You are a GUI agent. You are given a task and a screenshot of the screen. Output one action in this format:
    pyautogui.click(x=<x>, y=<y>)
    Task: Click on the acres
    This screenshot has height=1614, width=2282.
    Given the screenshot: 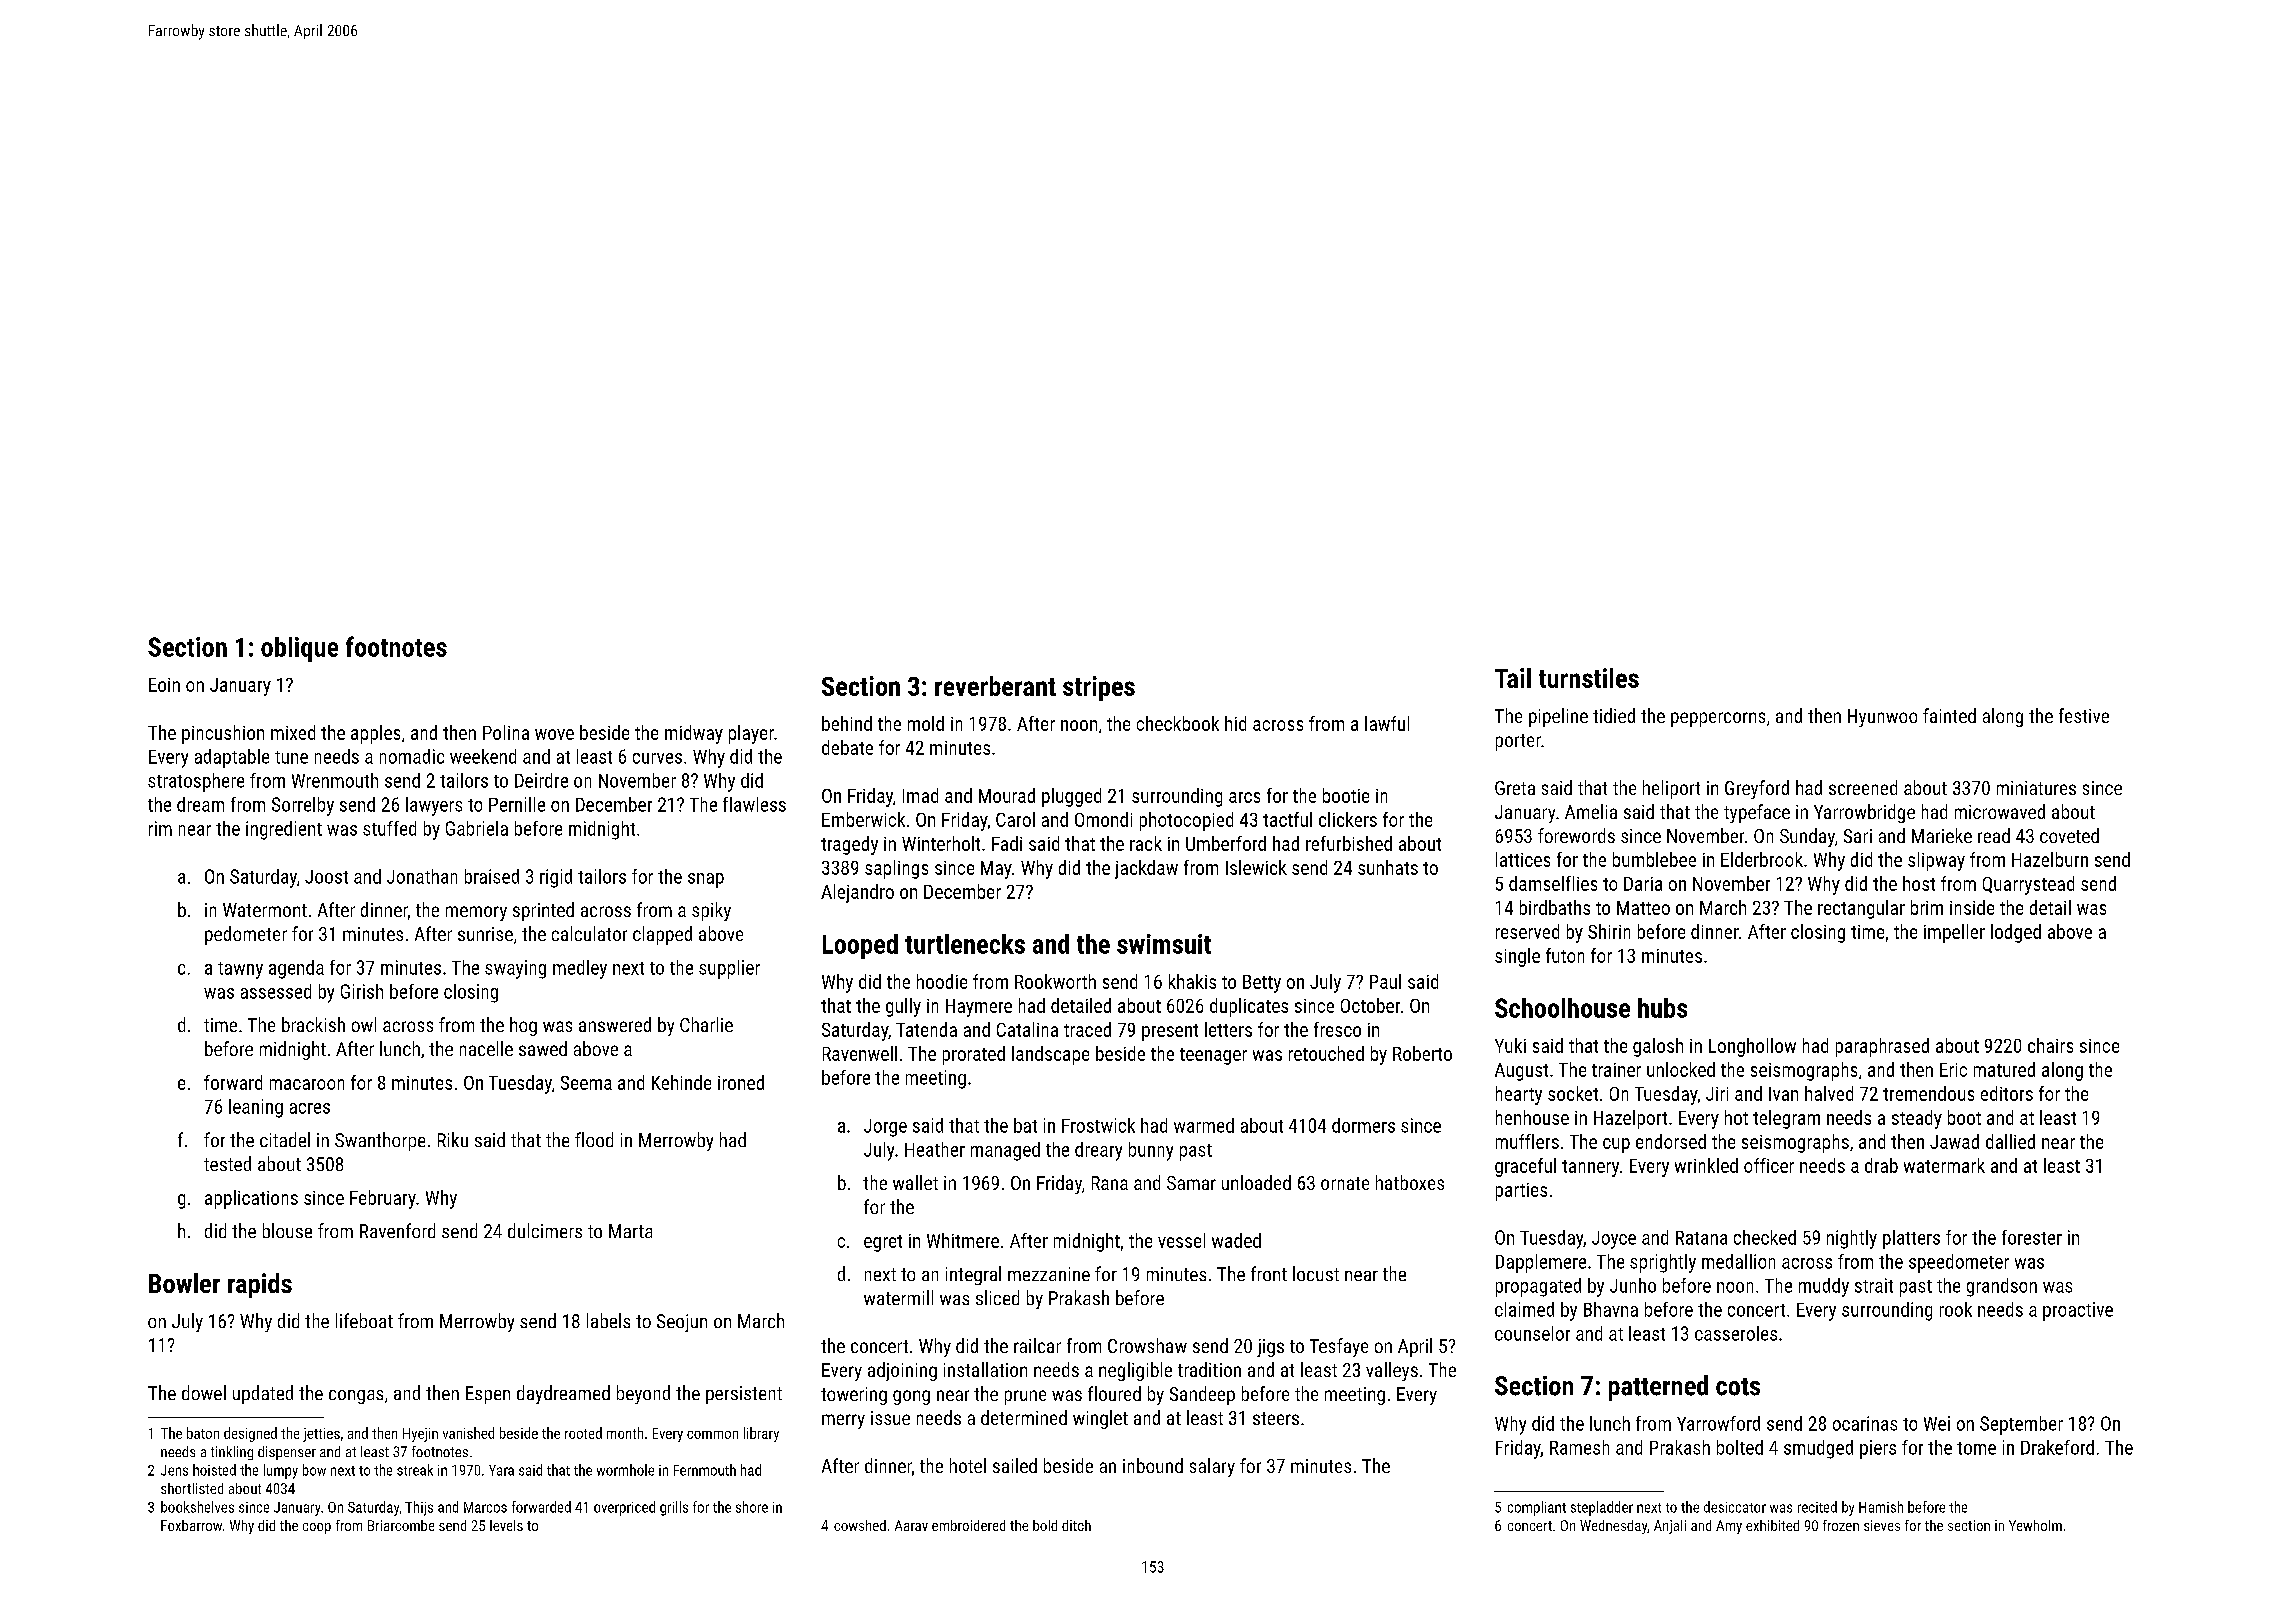 What is the action you would take?
    pyautogui.click(x=310, y=1108)
